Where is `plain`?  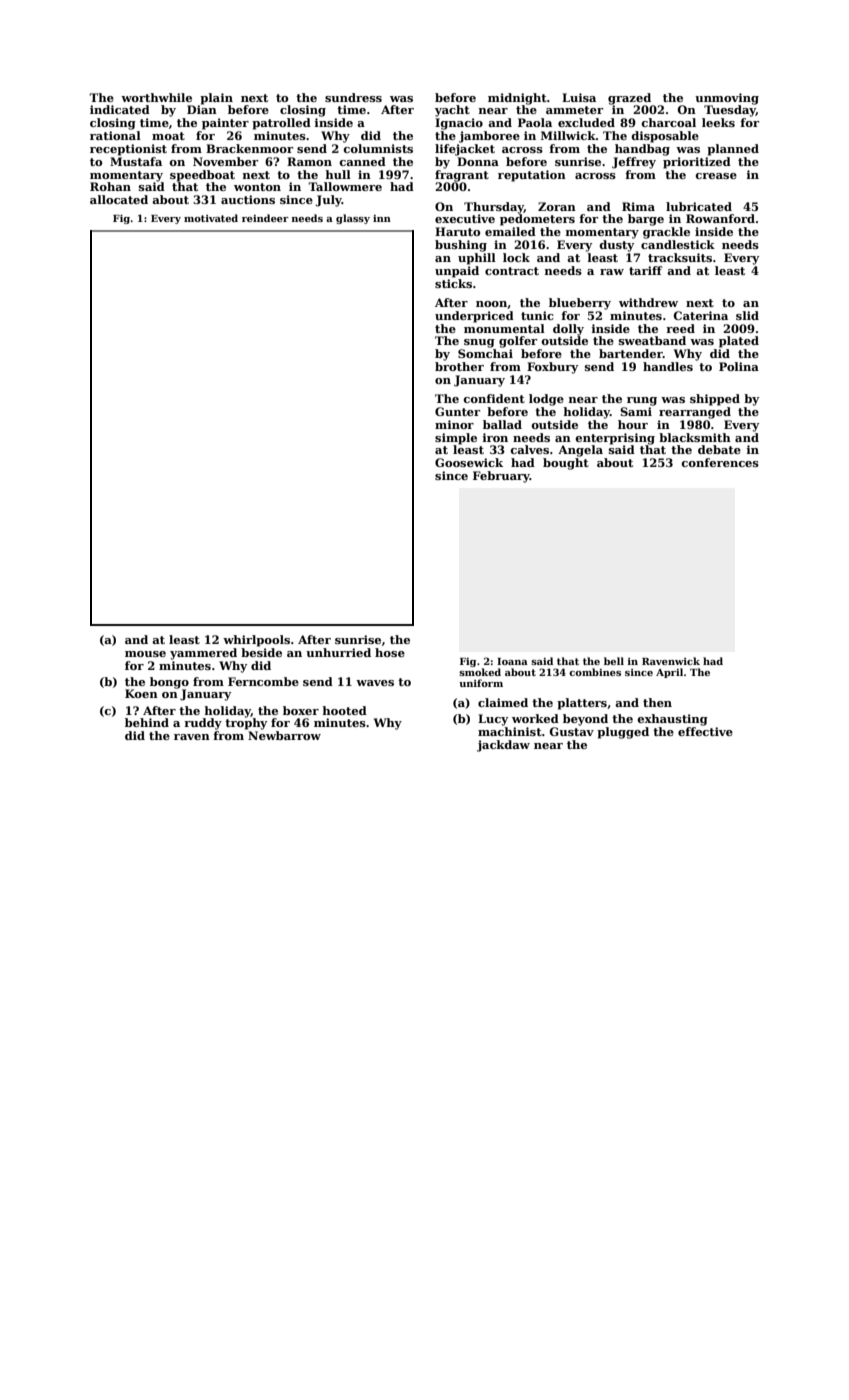
plain is located at coordinates (216, 99).
